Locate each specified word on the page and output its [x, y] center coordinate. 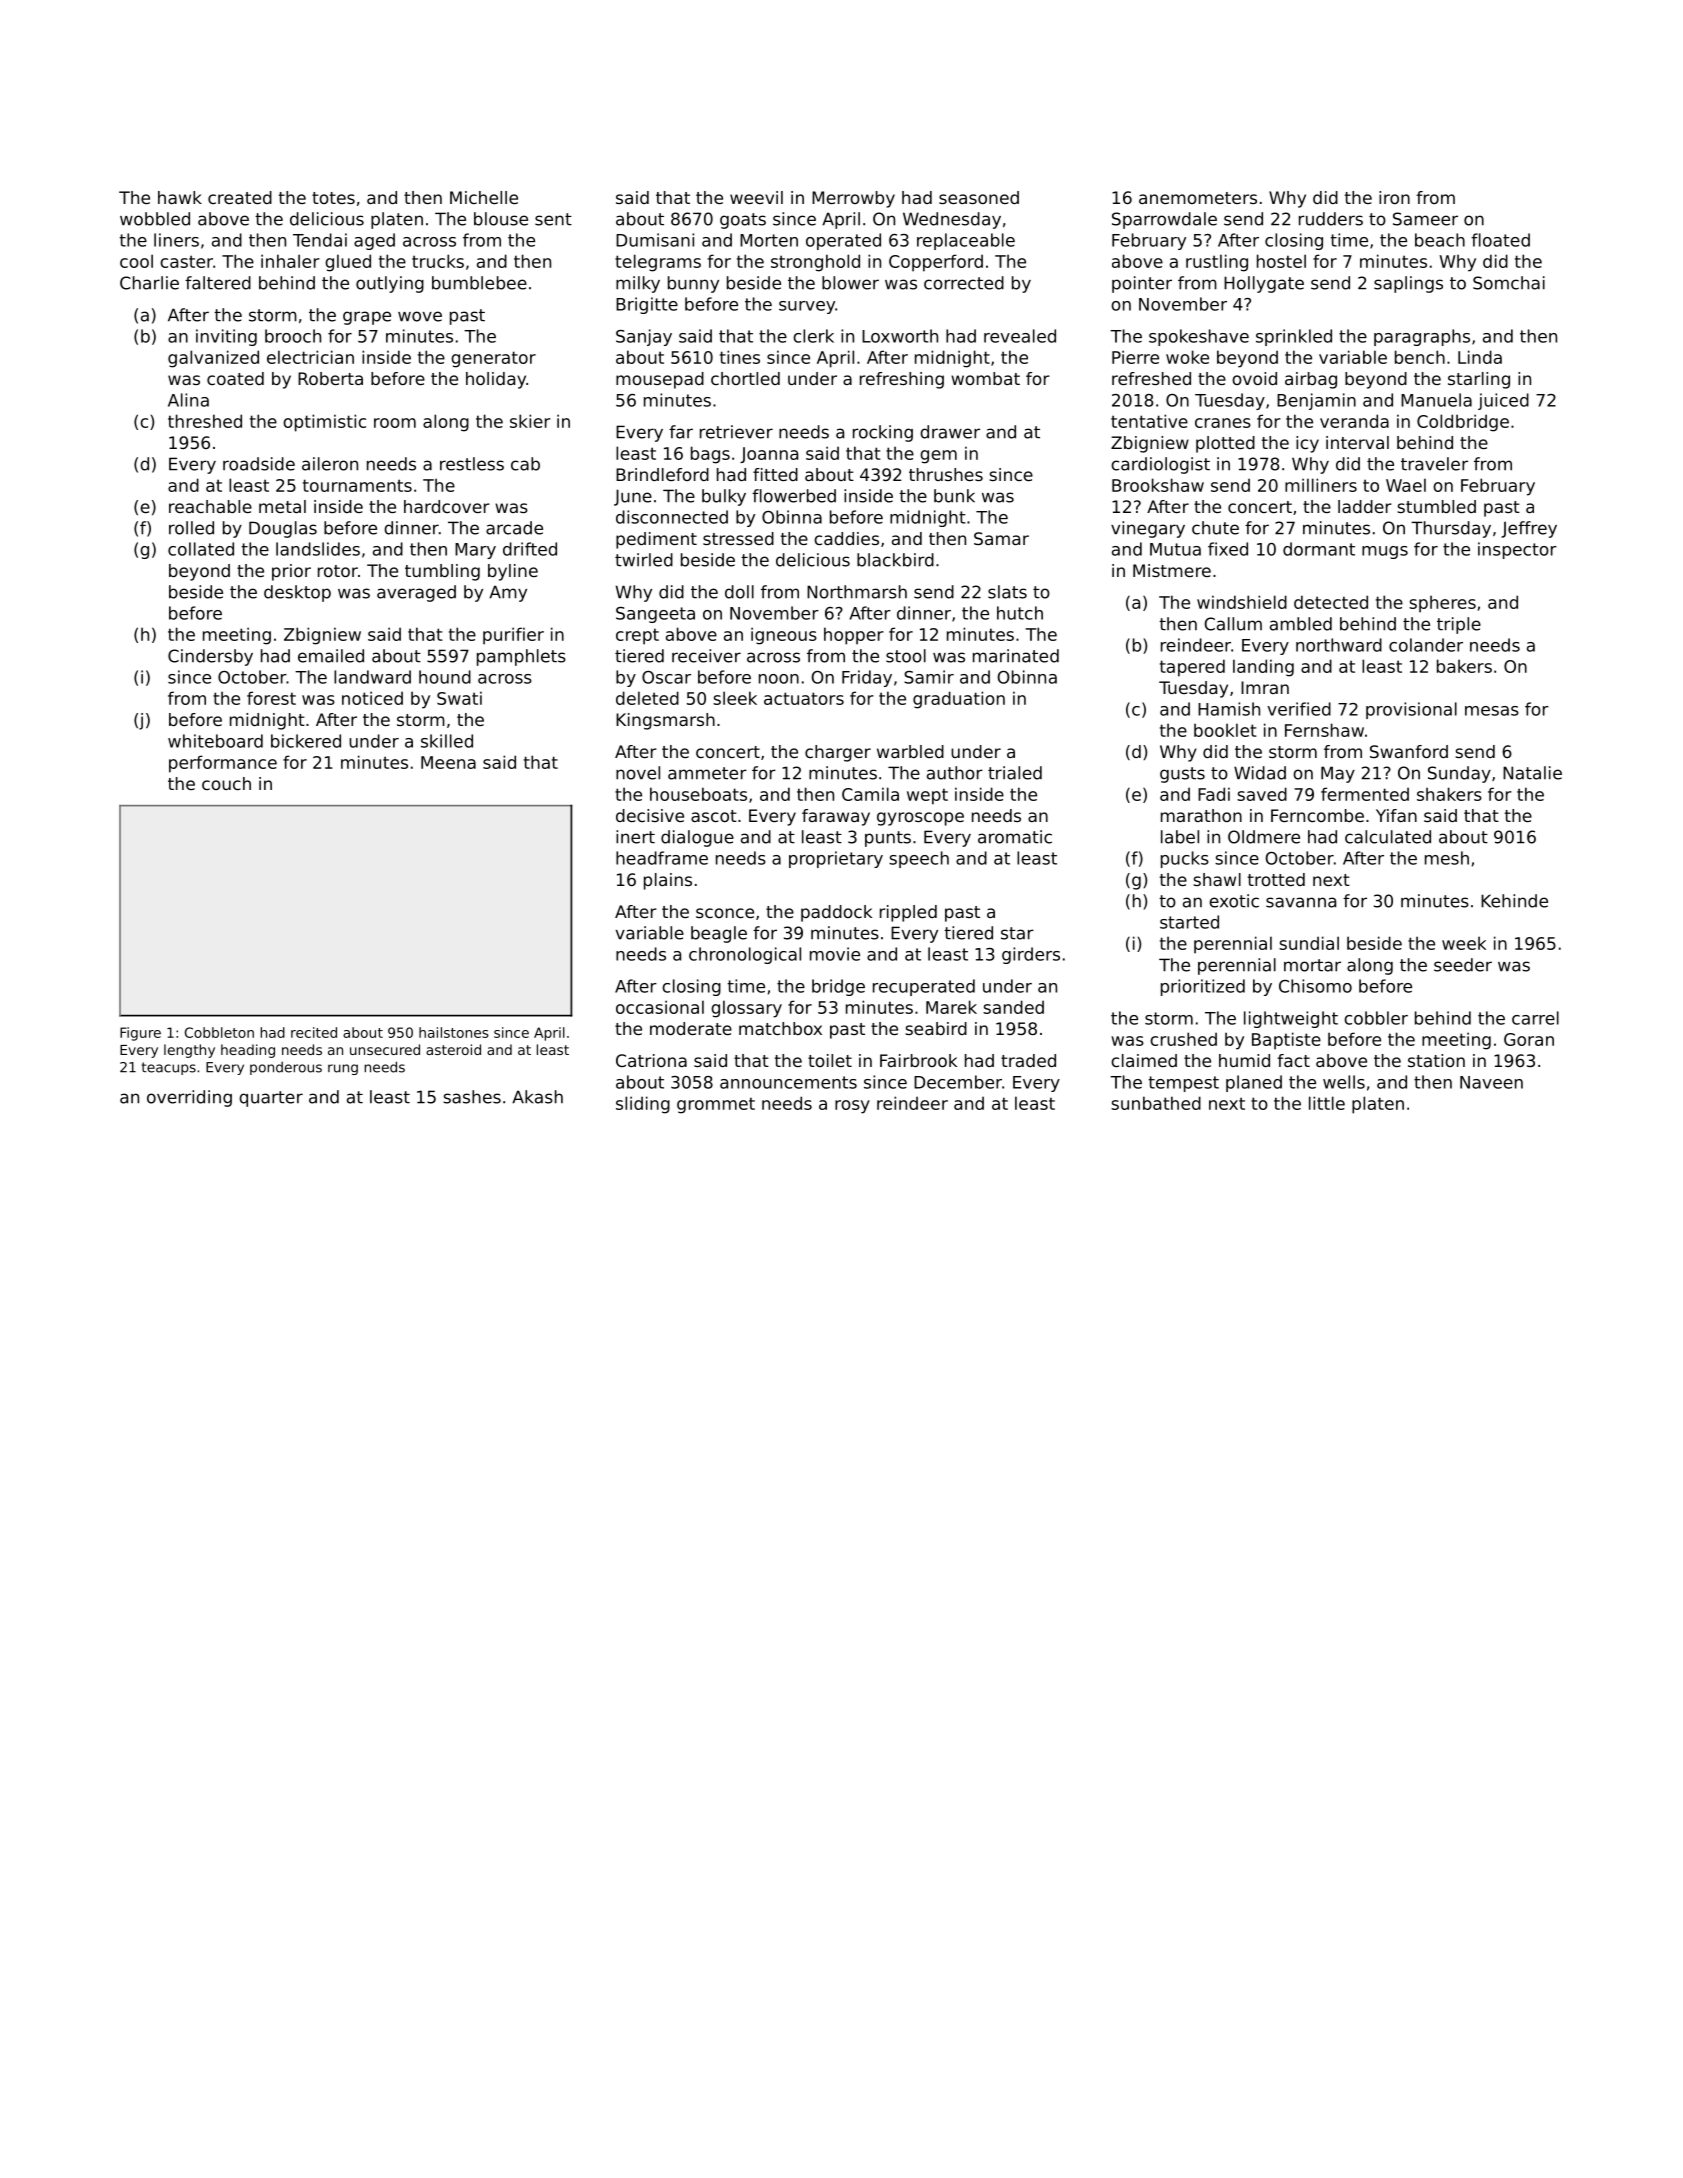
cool [136, 261]
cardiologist [1160, 465]
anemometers [1198, 198]
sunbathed [1156, 1103]
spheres [1442, 604]
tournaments [357, 485]
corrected [964, 283]
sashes [472, 1097]
